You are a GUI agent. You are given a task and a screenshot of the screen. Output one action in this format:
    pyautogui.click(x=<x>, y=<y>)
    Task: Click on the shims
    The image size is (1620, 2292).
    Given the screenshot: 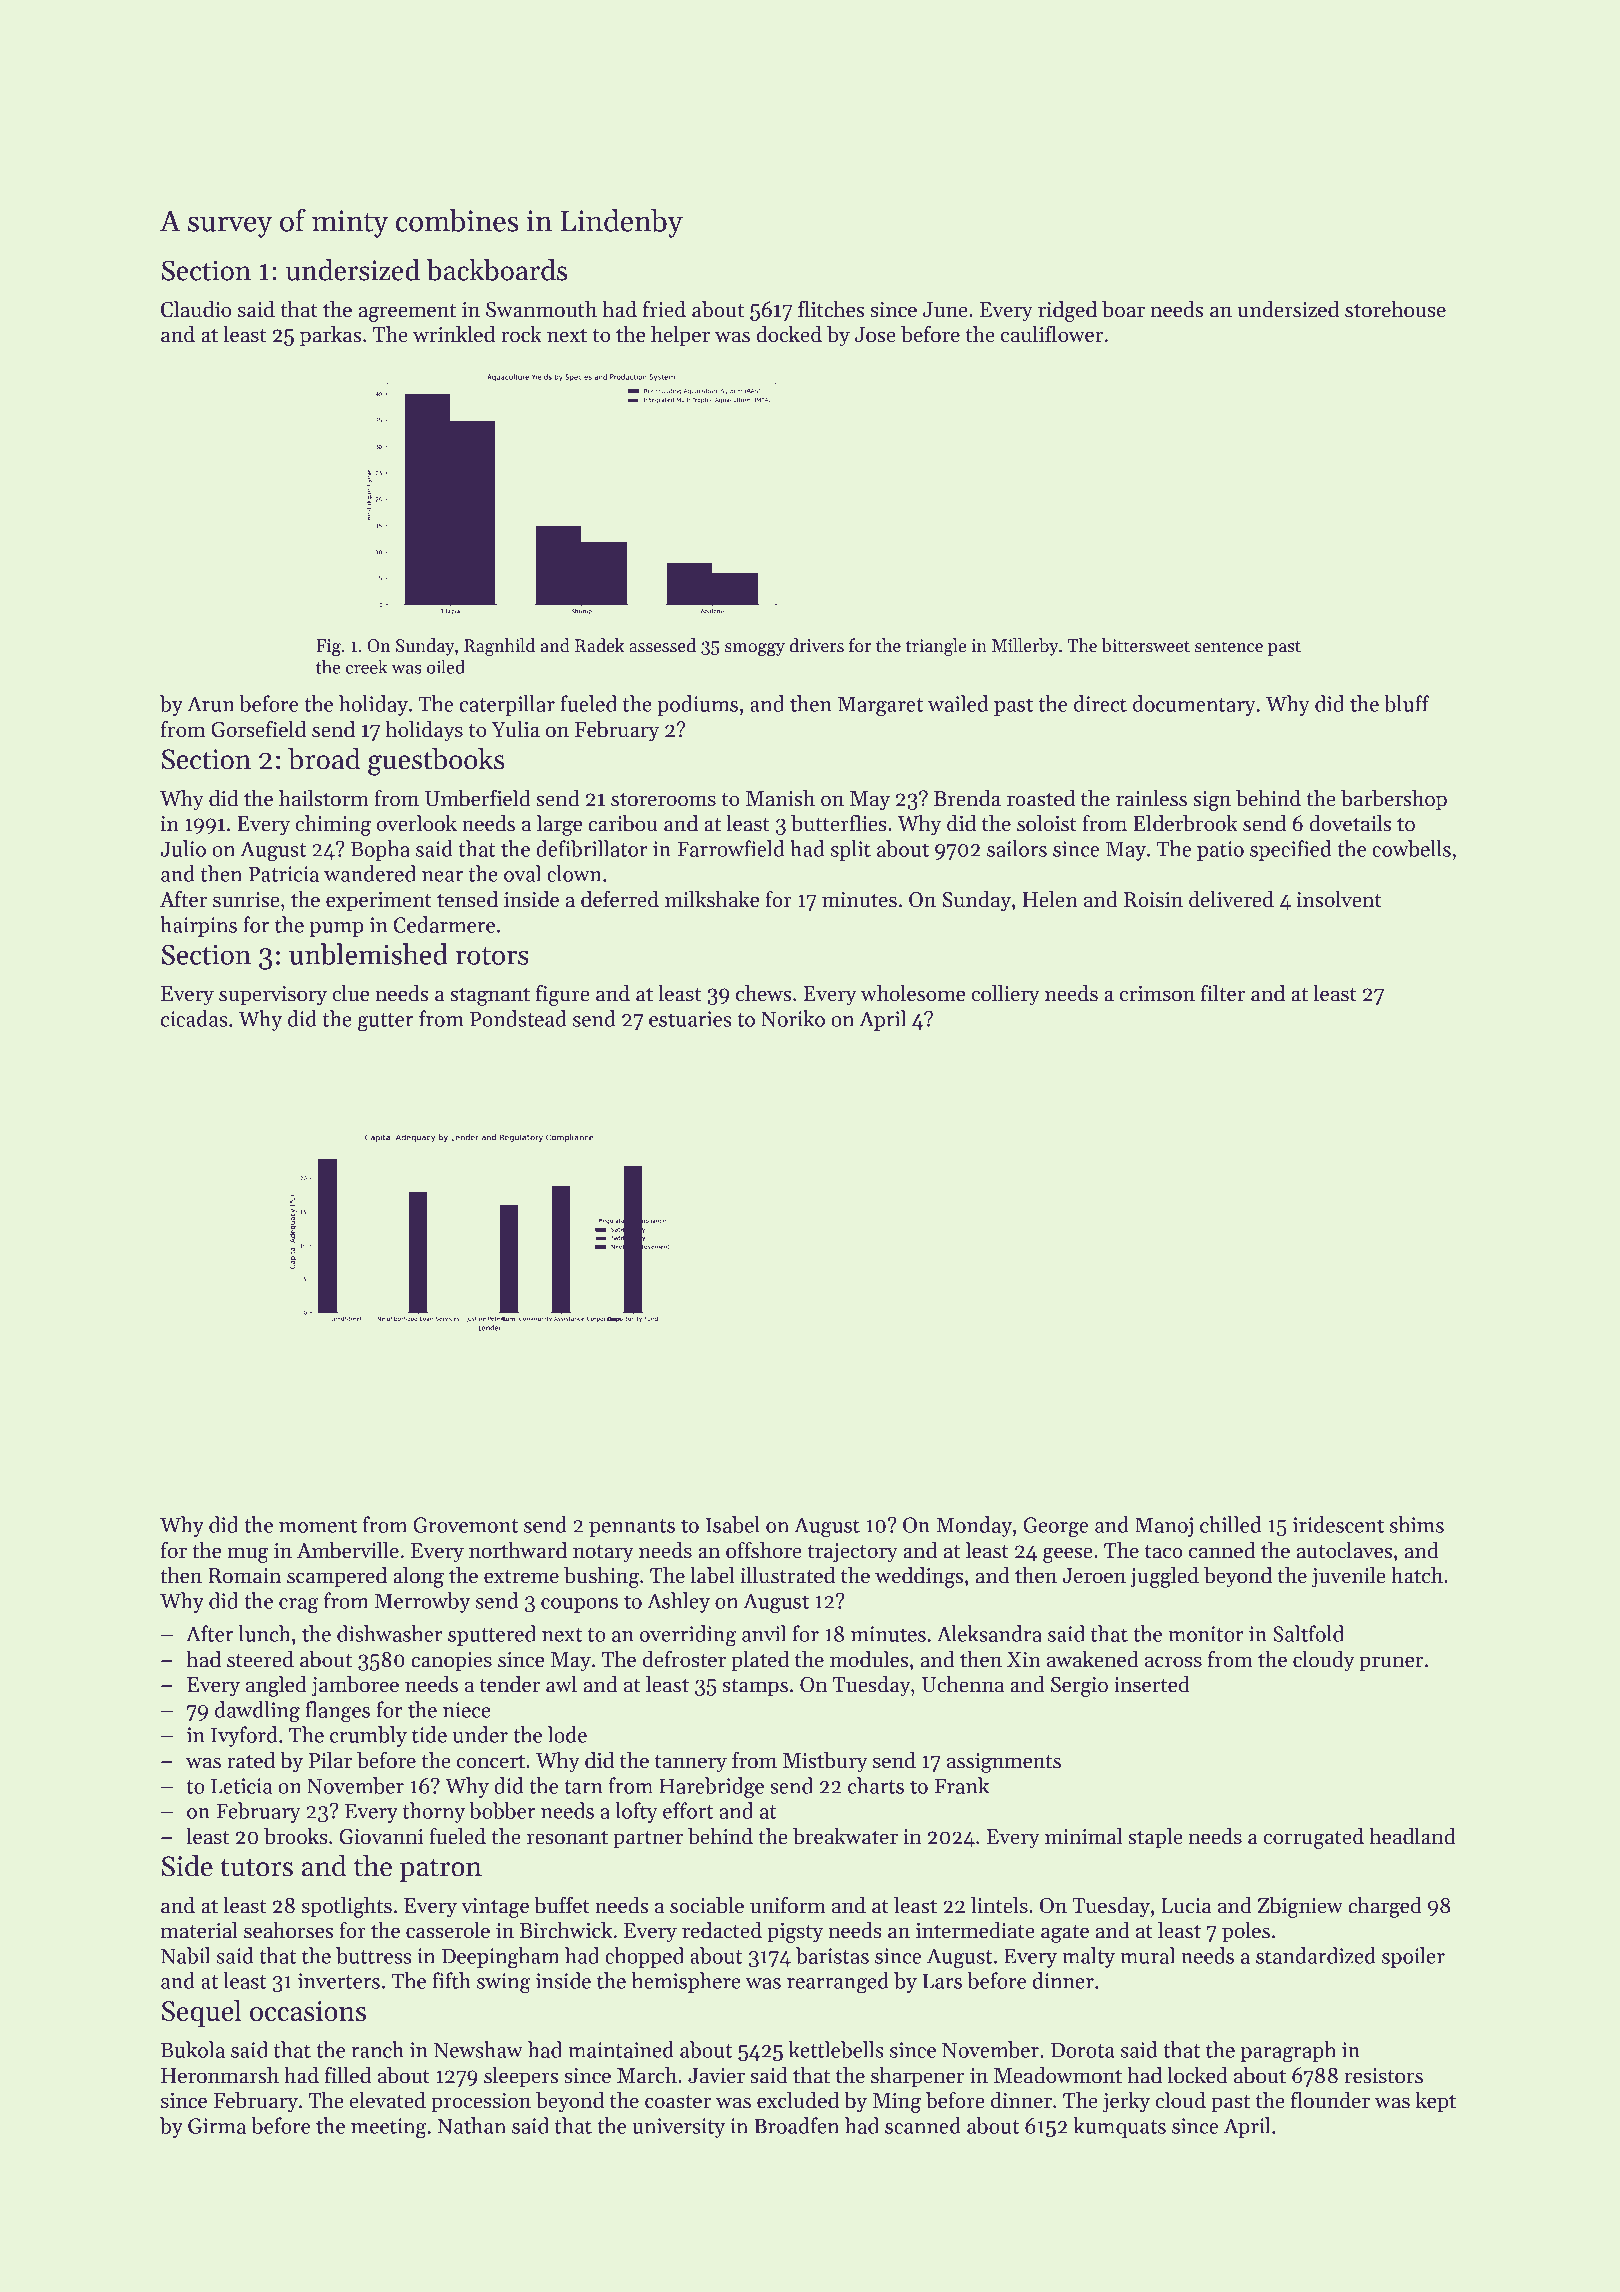 What is the action you would take?
    pyautogui.click(x=1417, y=1524)
